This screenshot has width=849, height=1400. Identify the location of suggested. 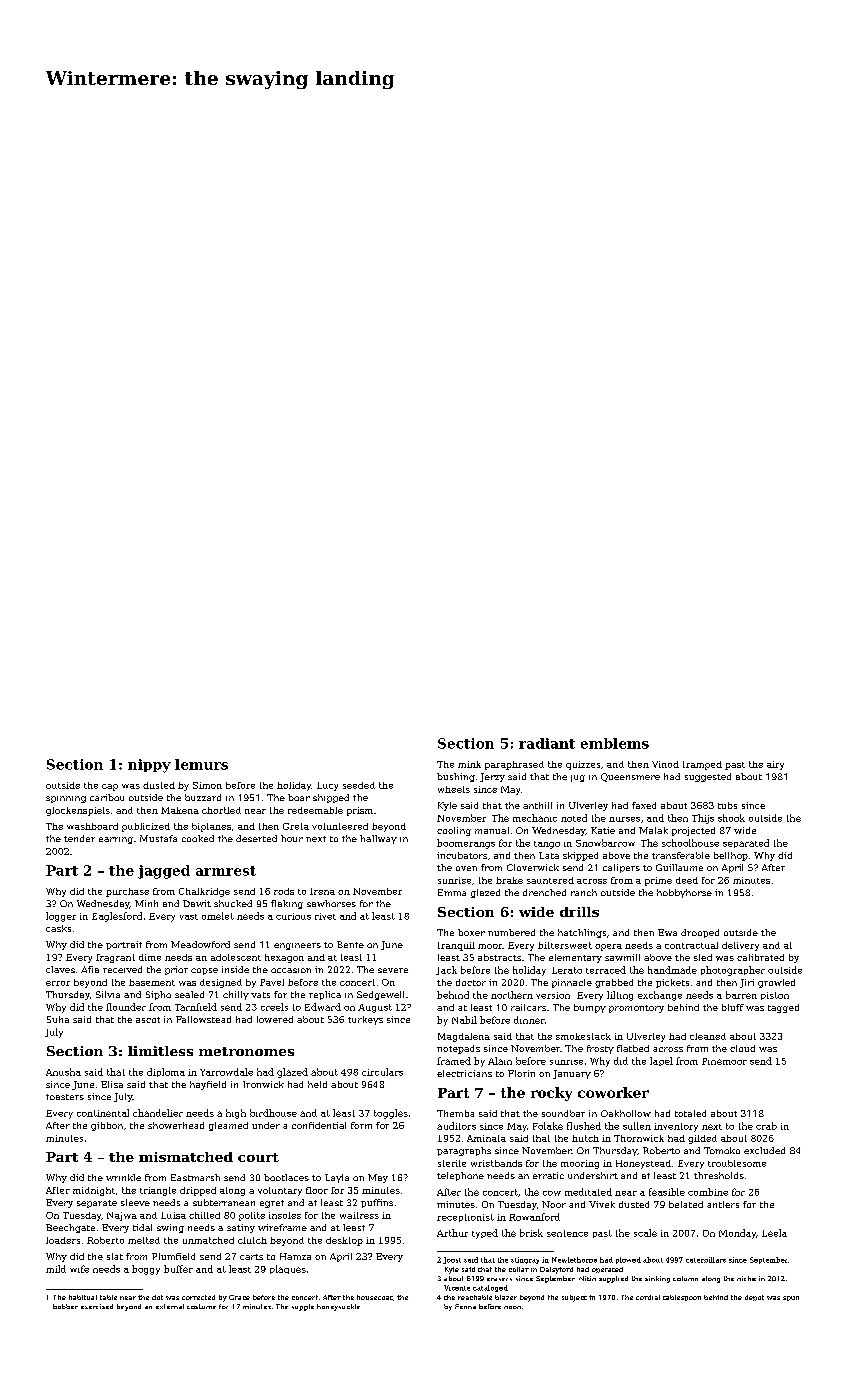
(708, 777).
